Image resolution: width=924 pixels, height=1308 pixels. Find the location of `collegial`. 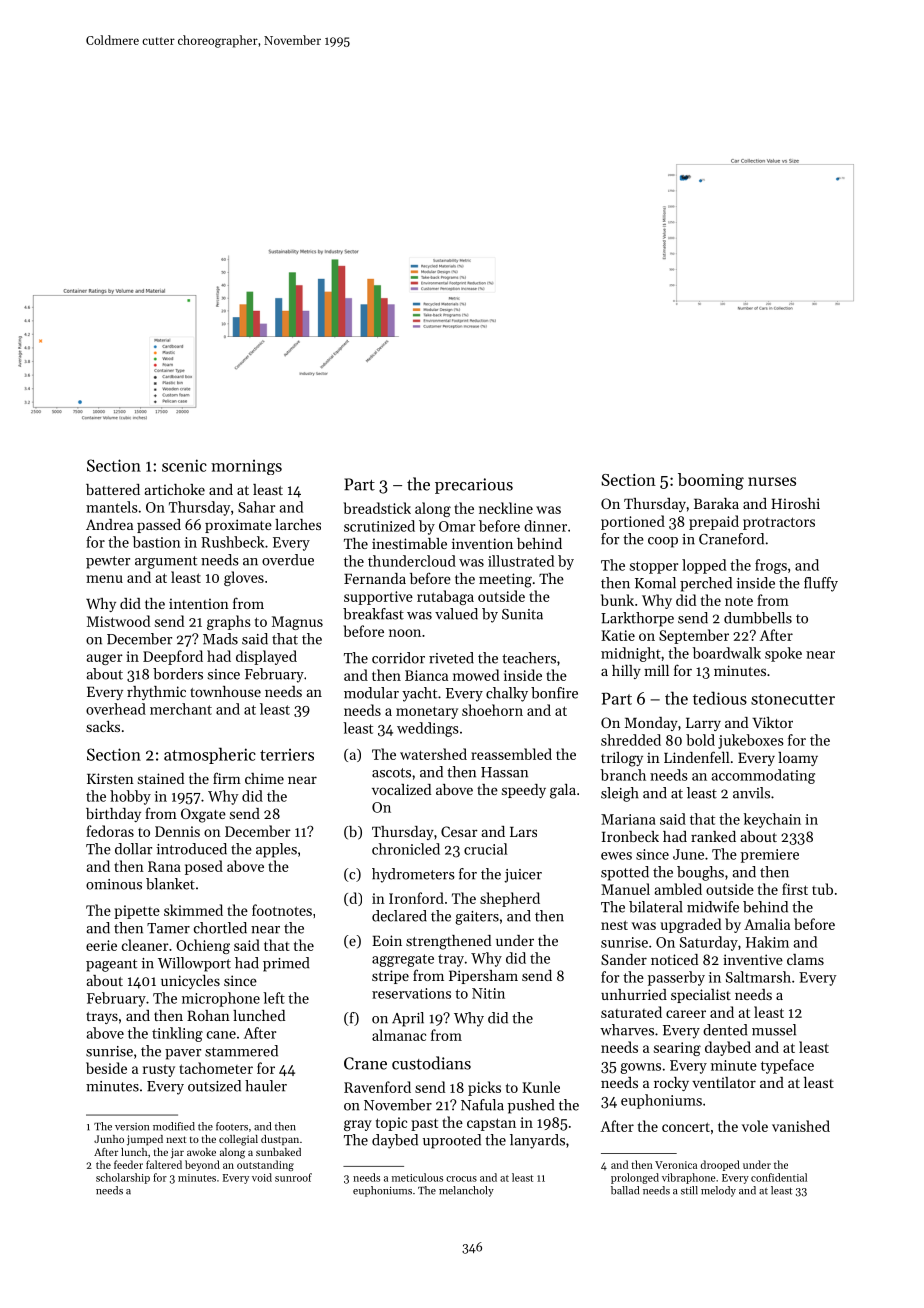

collegial is located at coordinates (238, 1140).
